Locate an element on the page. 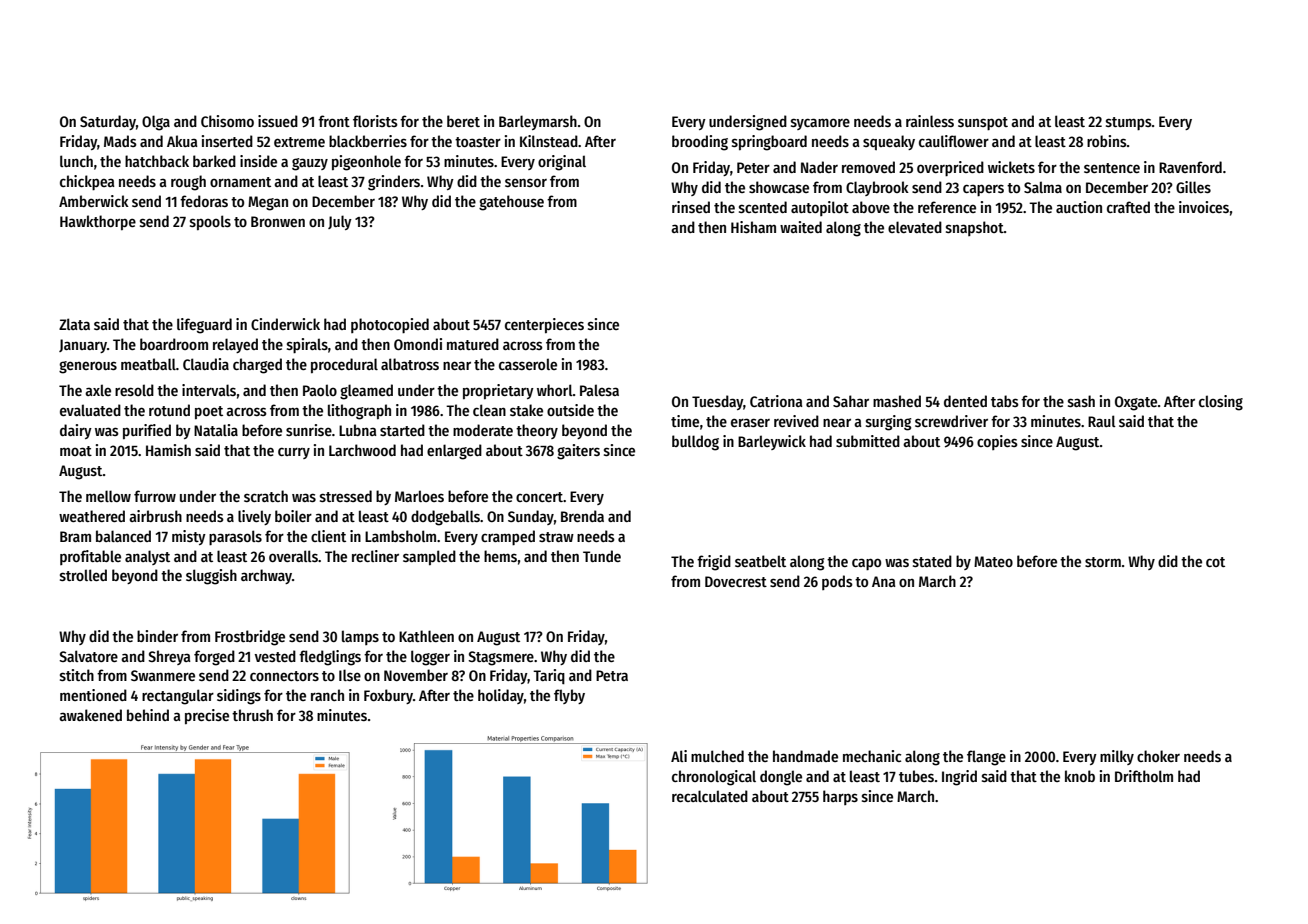 Image resolution: width=1308 pixels, height=924 pixels. eraser is located at coordinates (750, 422).
